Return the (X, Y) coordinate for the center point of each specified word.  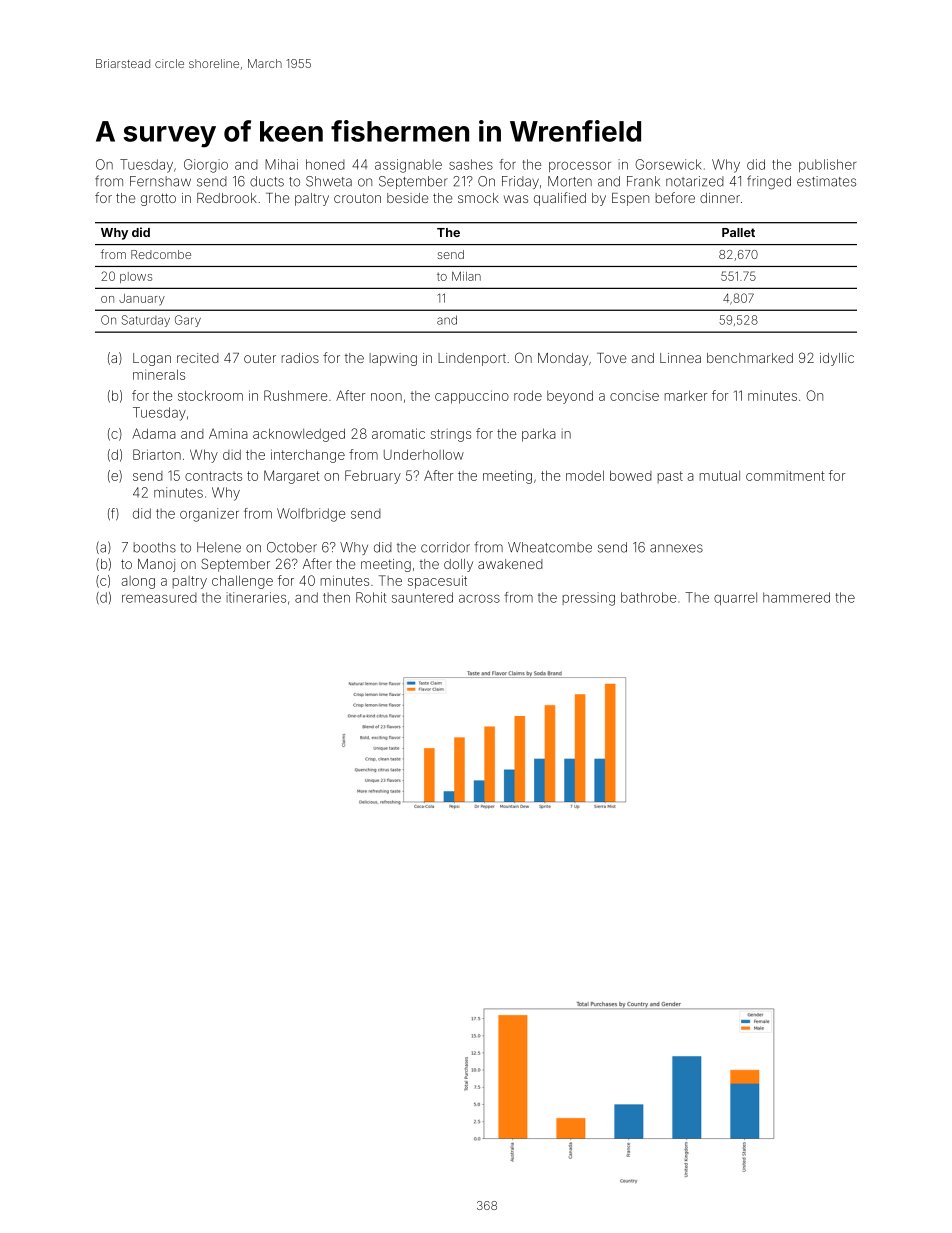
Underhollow (424, 454)
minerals (159, 374)
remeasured (159, 598)
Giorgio (206, 166)
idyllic (837, 359)
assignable (408, 166)
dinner (720, 198)
